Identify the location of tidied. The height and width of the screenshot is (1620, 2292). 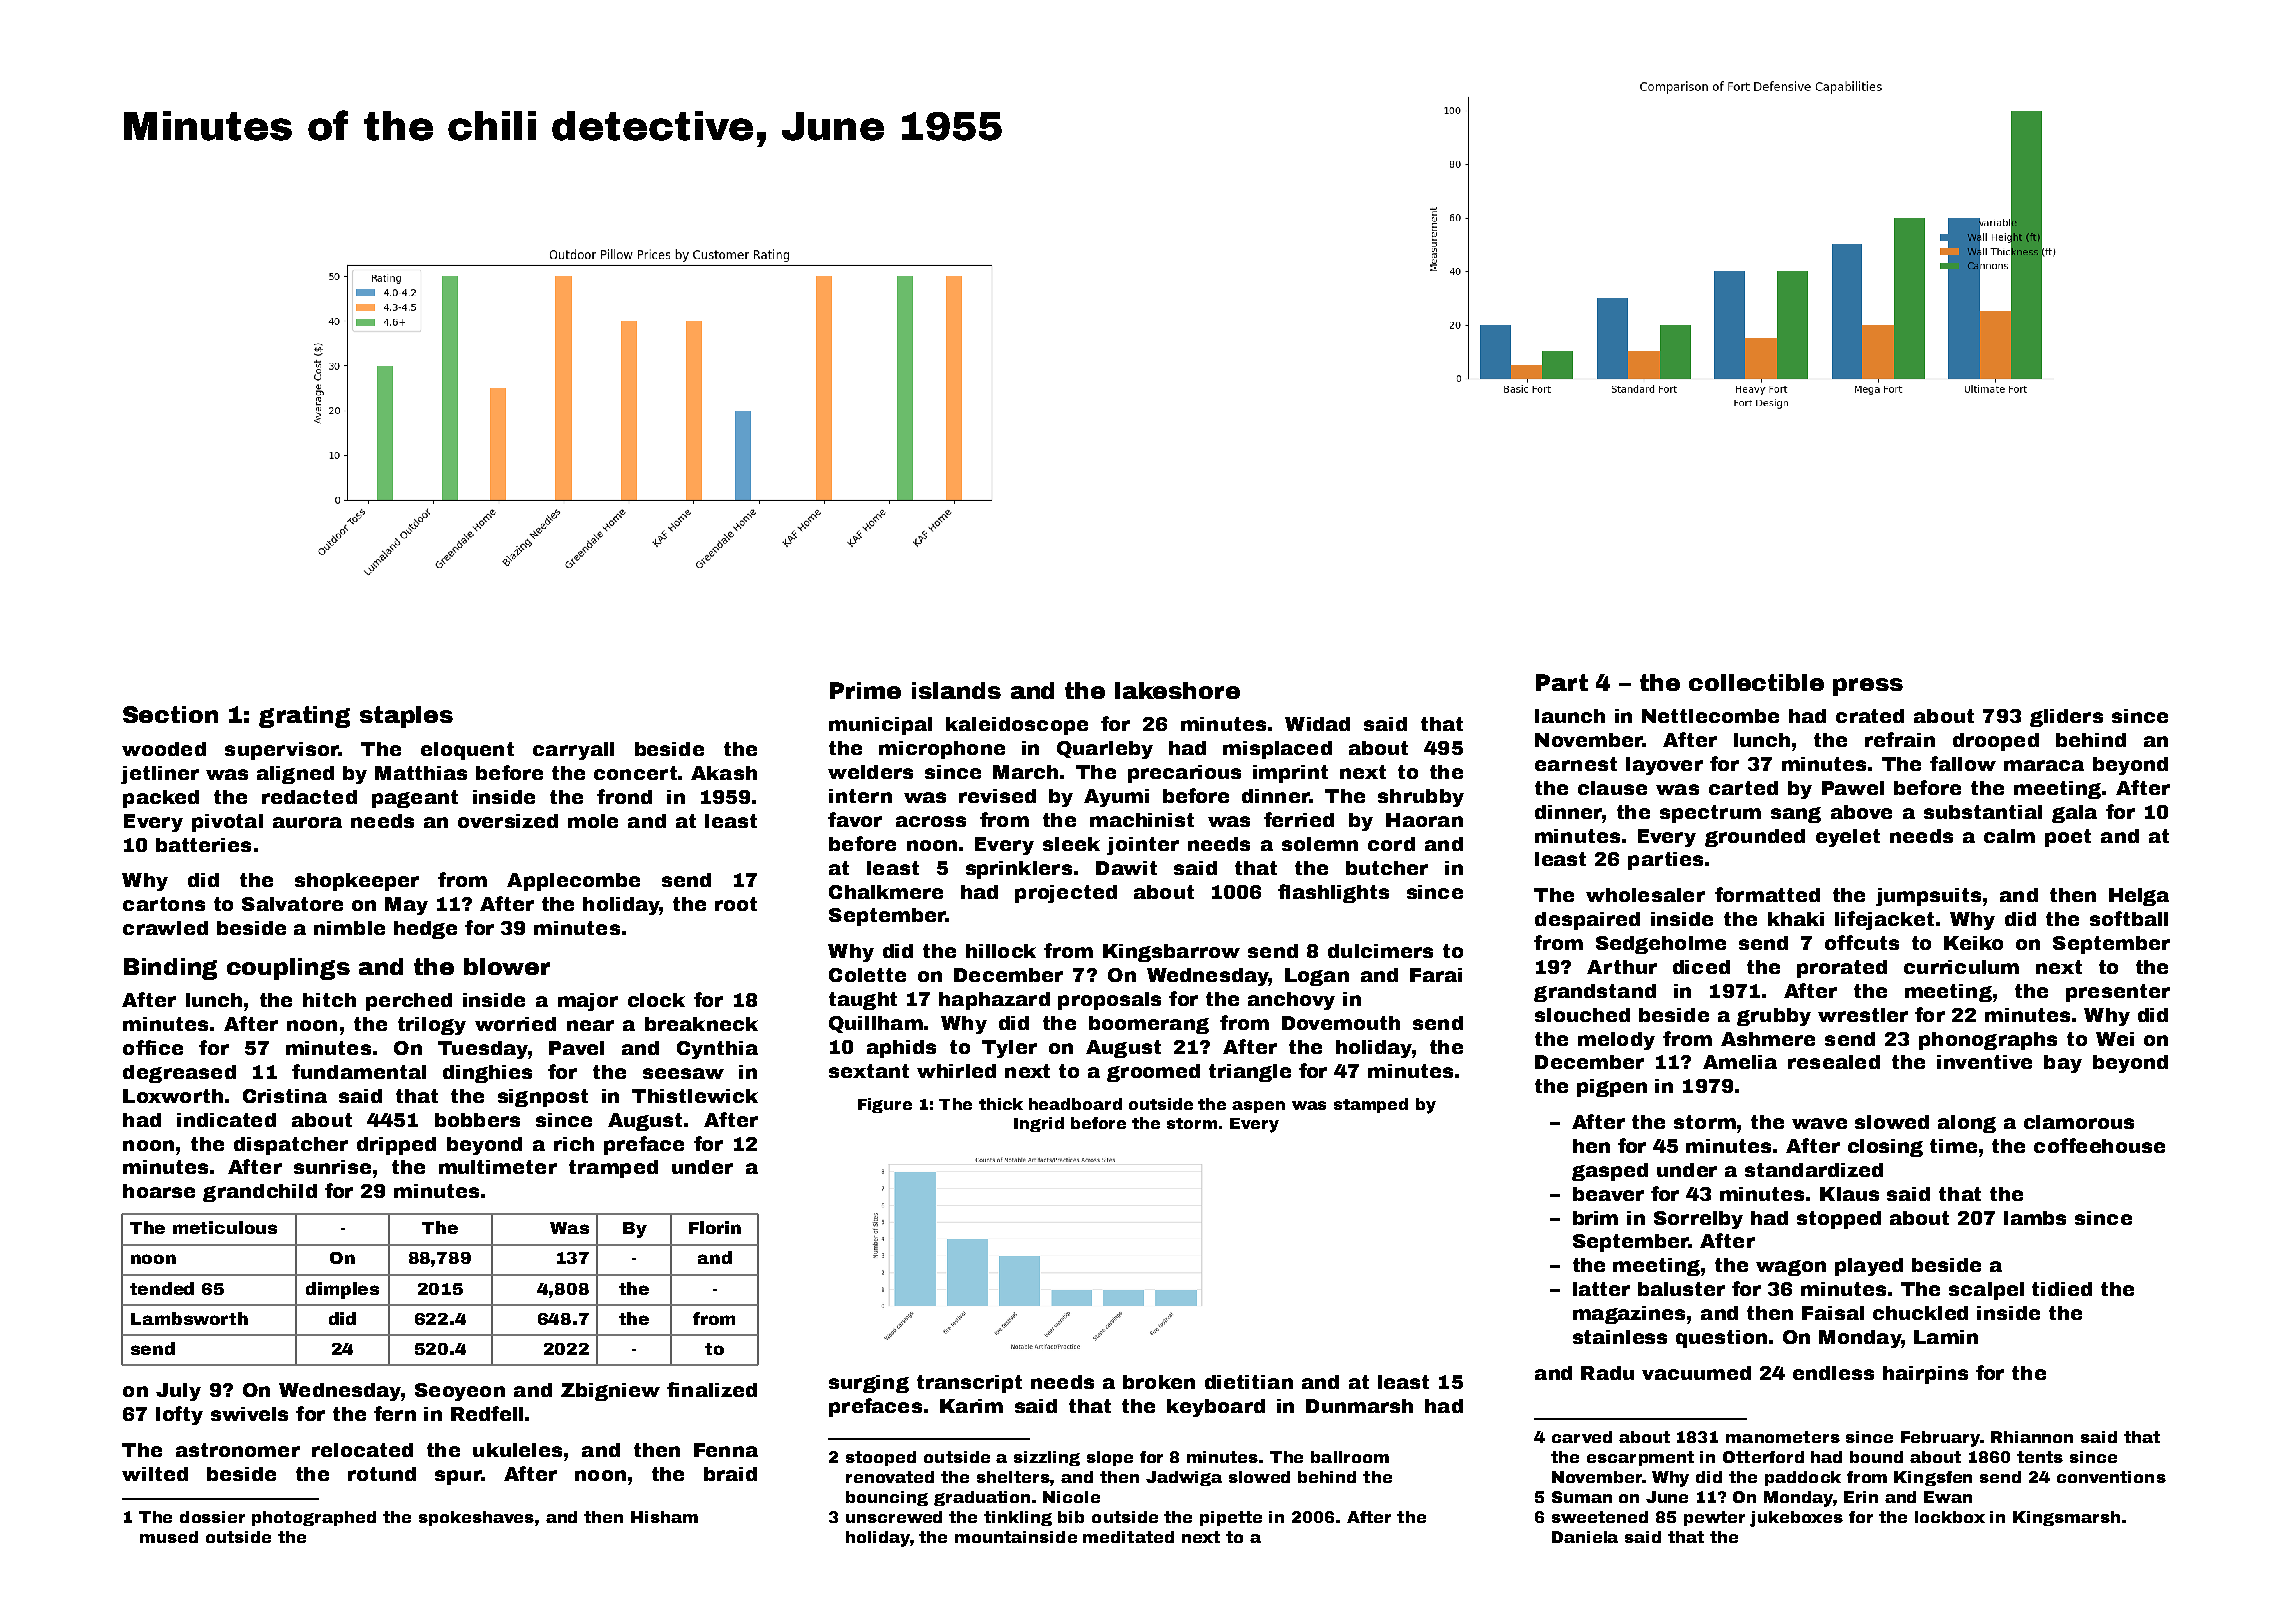
(2062, 1289).
